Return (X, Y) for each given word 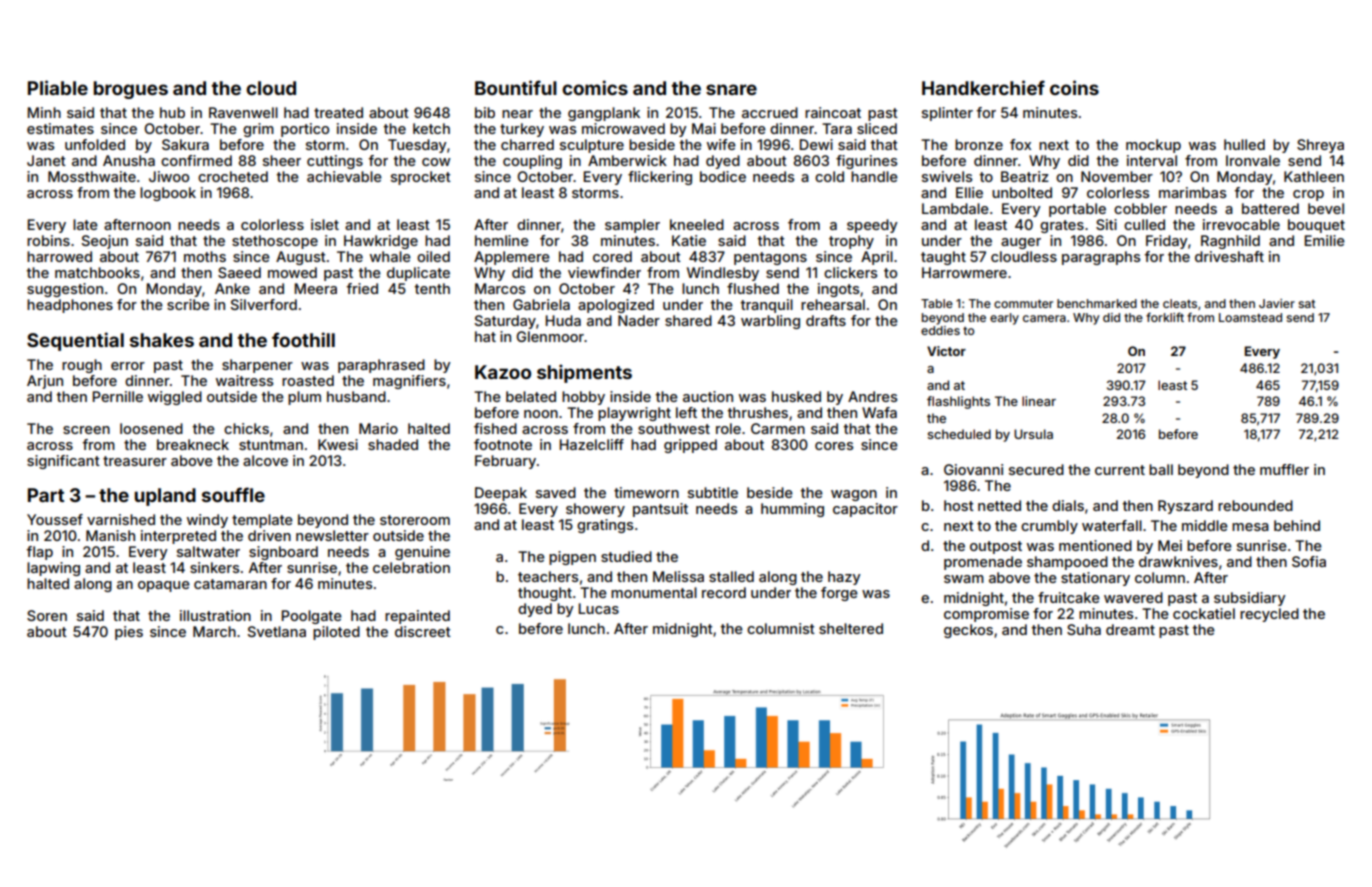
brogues (130, 90)
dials (1068, 505)
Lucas (598, 608)
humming (792, 510)
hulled (1244, 144)
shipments (584, 373)
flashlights (958, 402)
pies (129, 633)
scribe (188, 304)
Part (46, 495)
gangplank (604, 114)
